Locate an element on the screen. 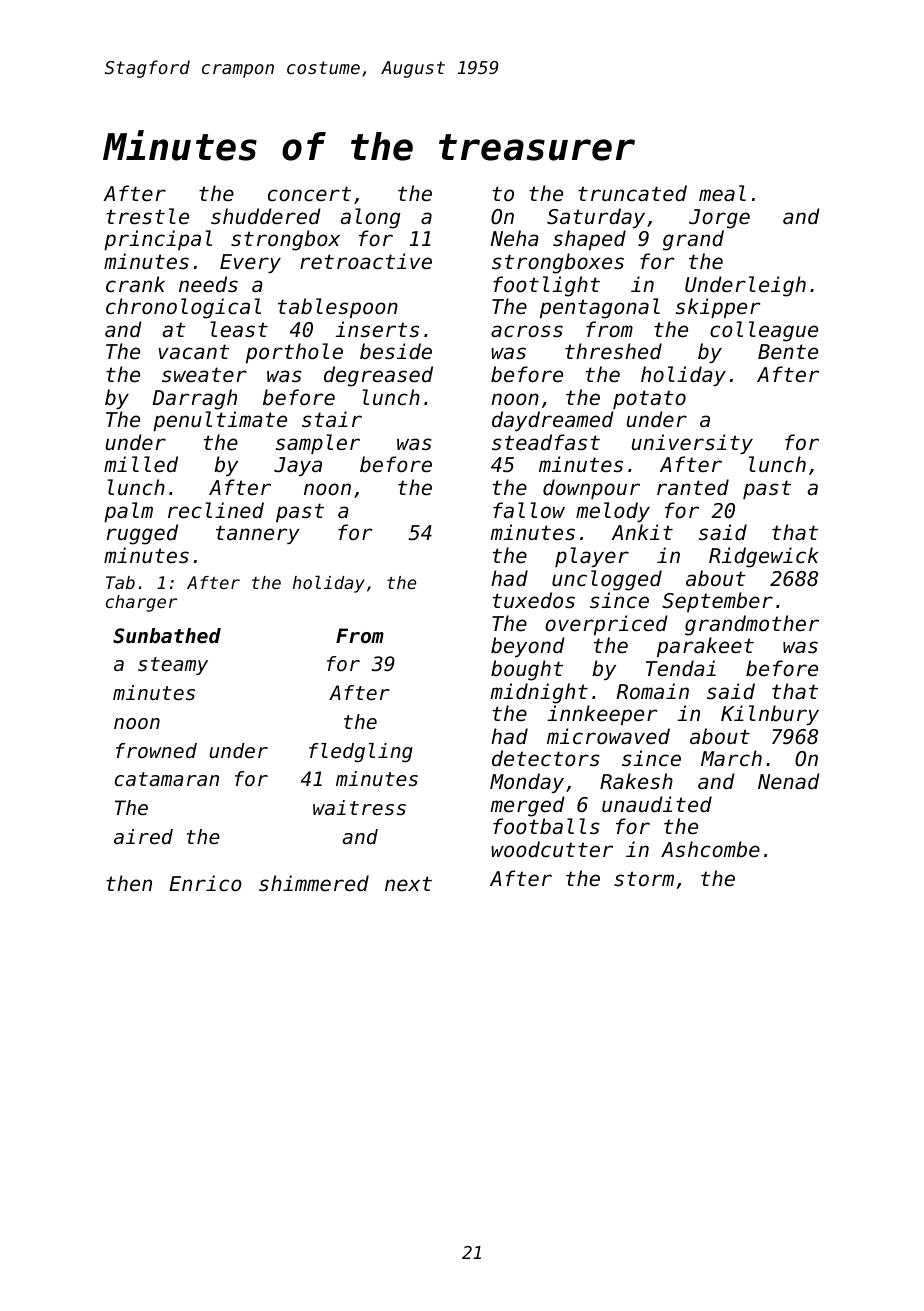 The height and width of the screenshot is (1311, 924). downpour is located at coordinates (591, 489).
